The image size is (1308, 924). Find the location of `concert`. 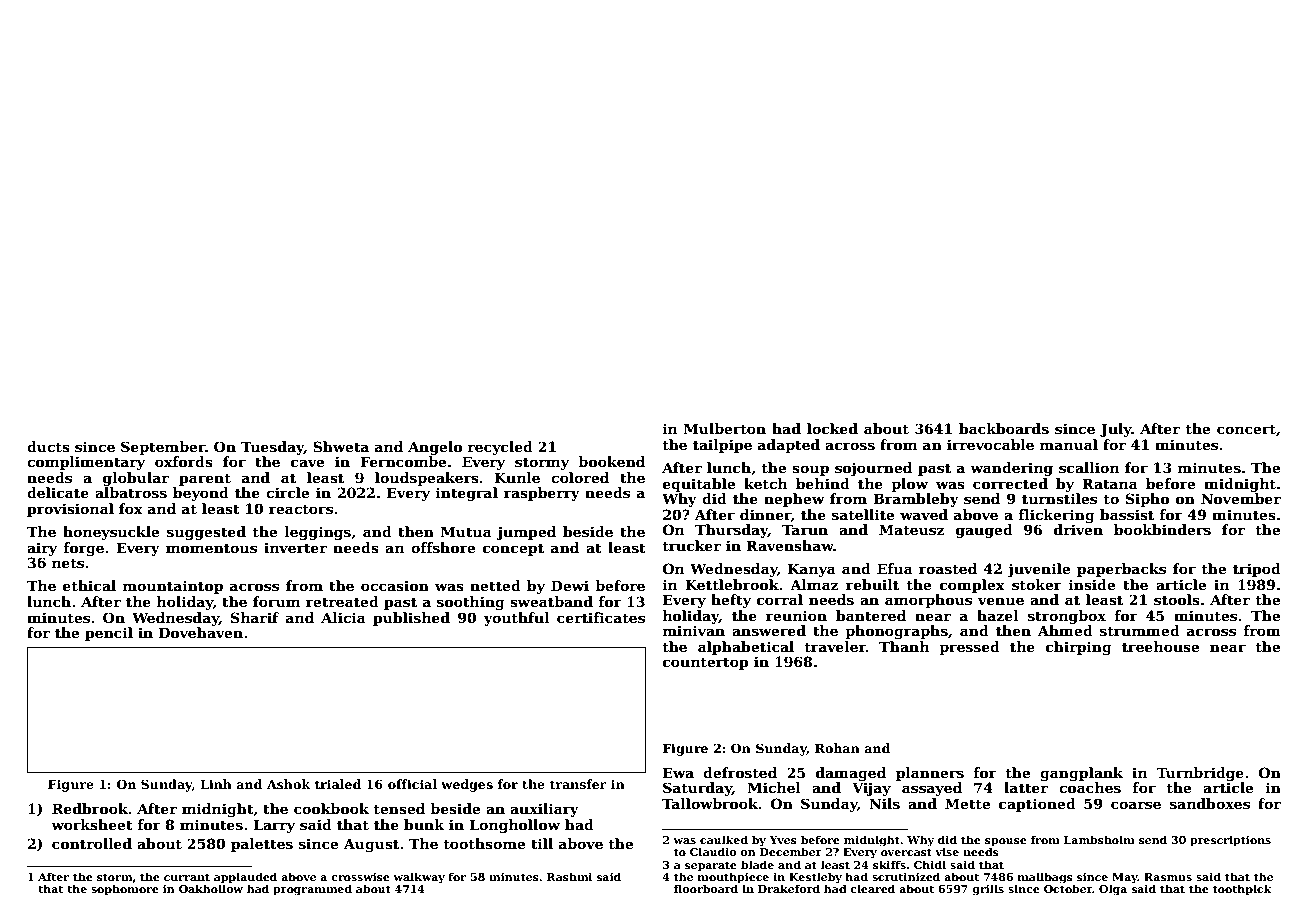

concert is located at coordinates (1246, 429).
